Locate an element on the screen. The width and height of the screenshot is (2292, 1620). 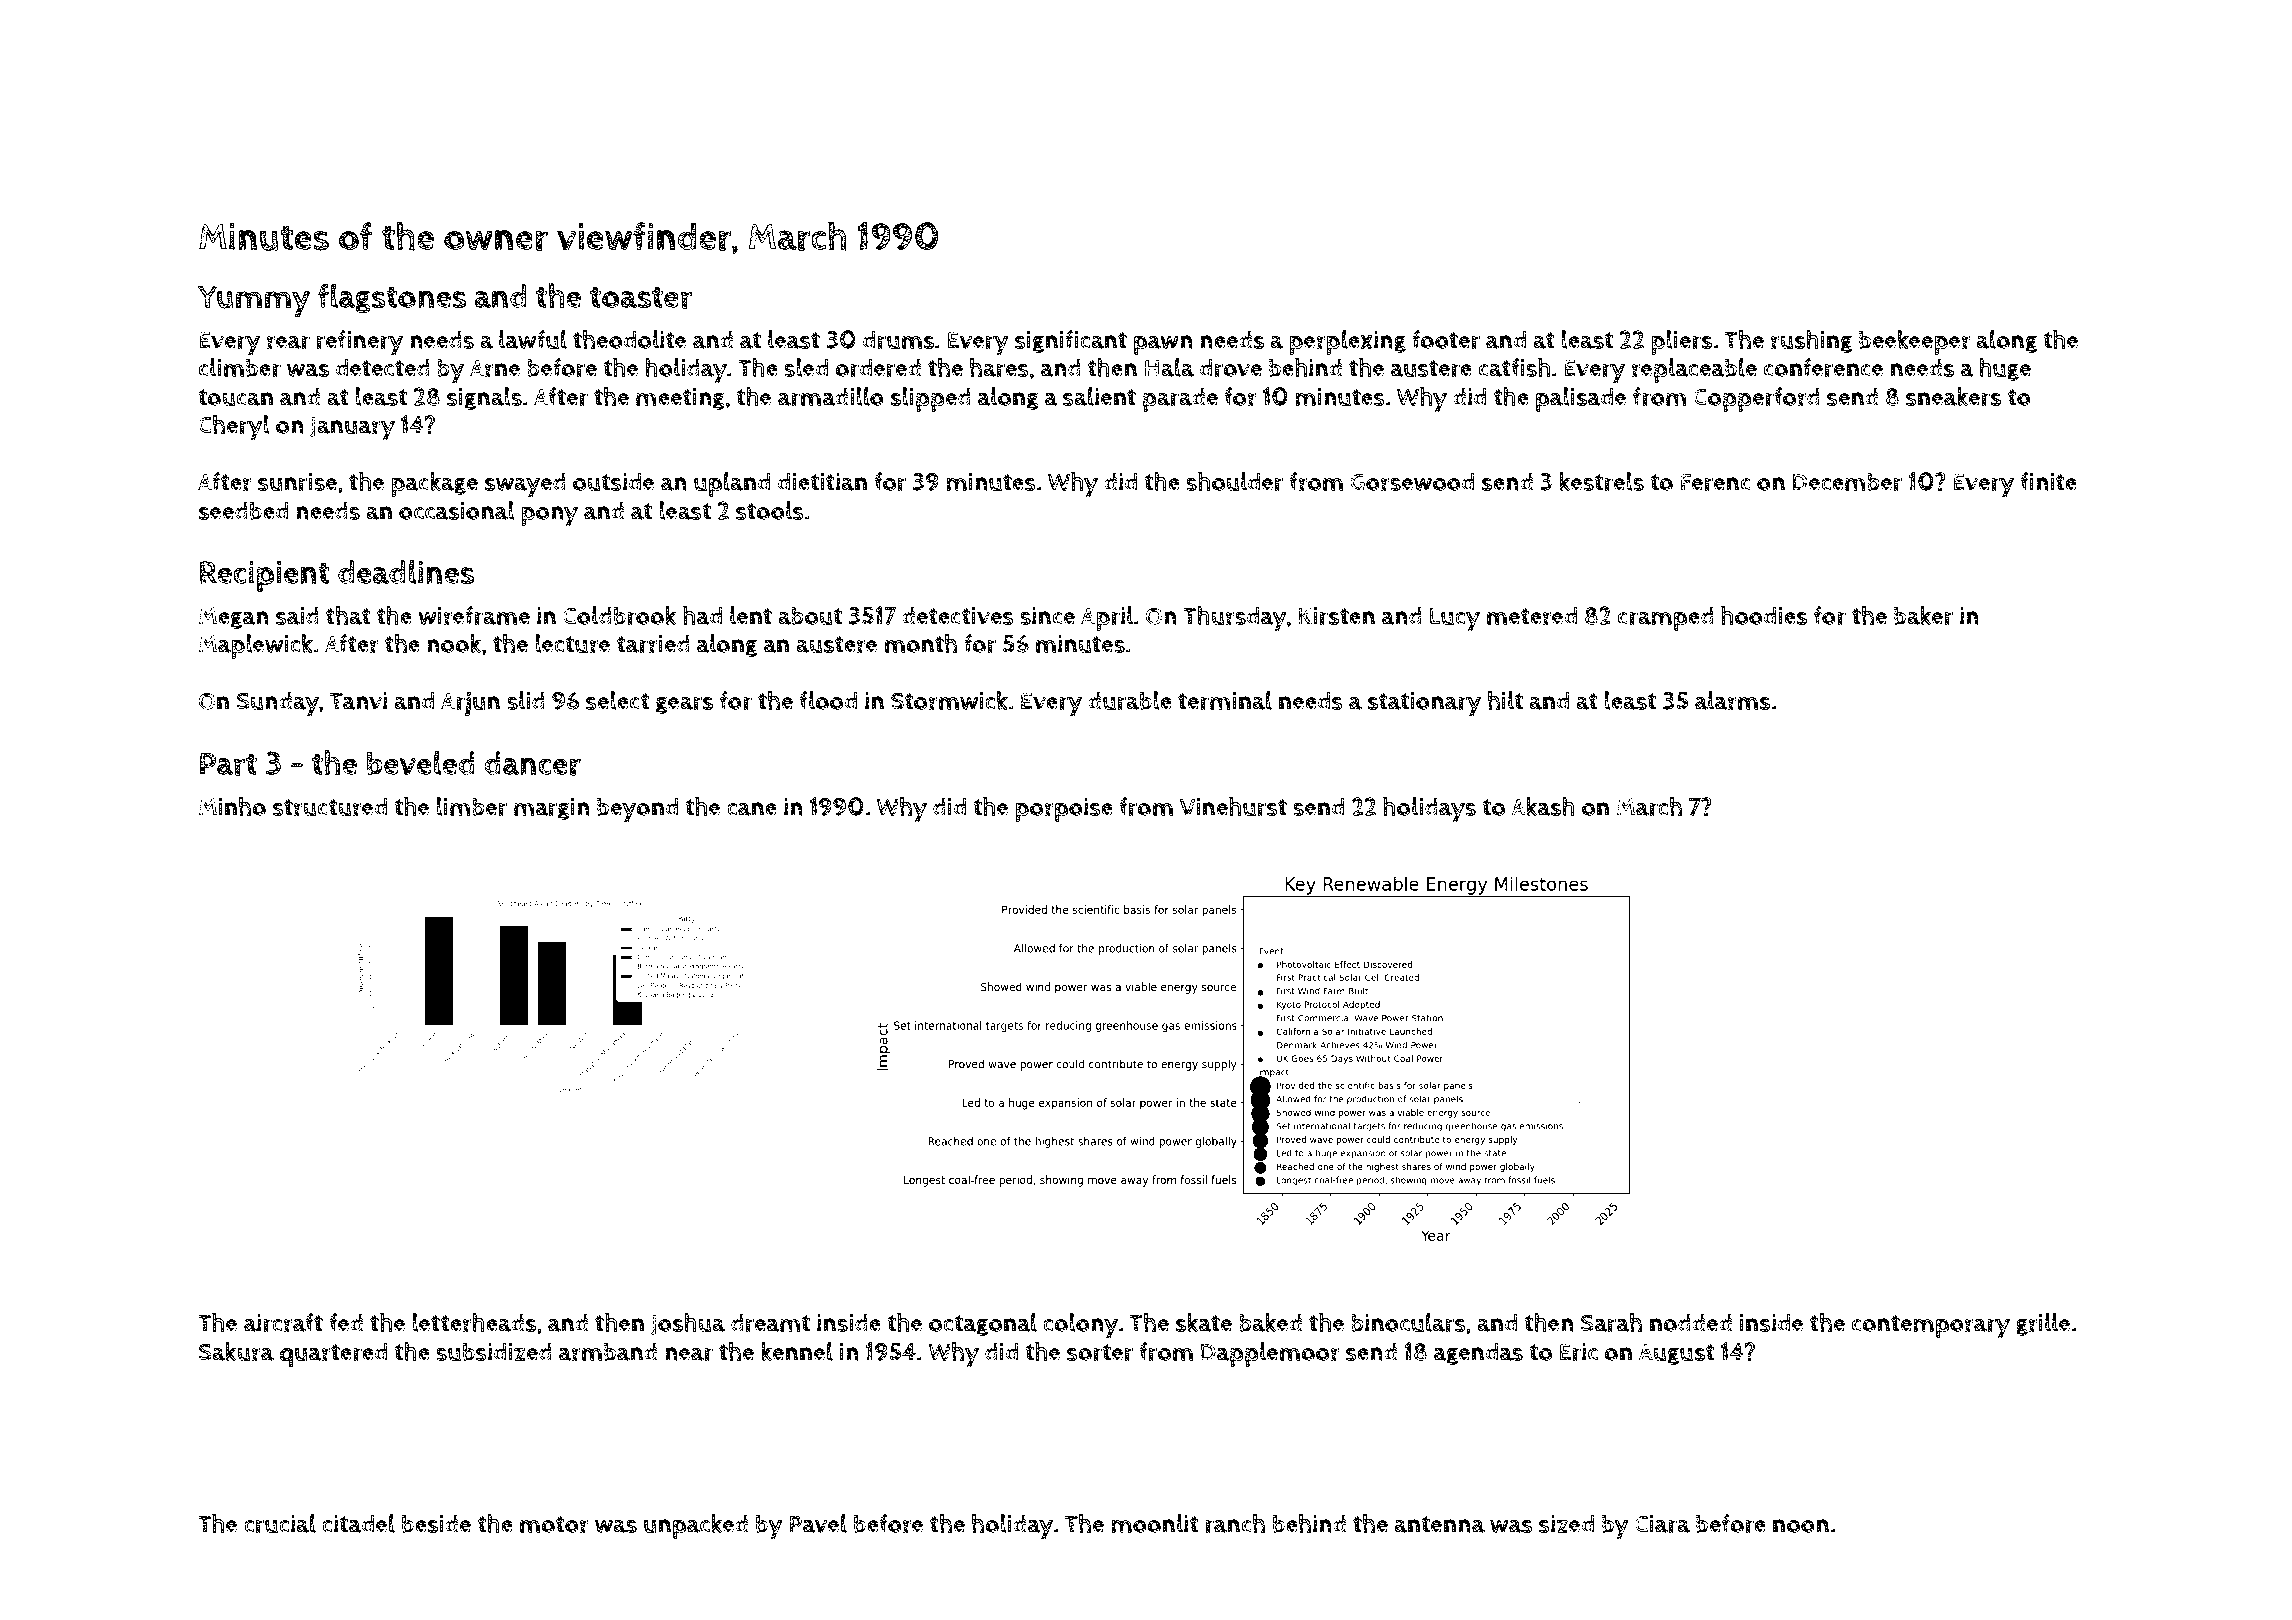
toaster is located at coordinates (641, 298).
